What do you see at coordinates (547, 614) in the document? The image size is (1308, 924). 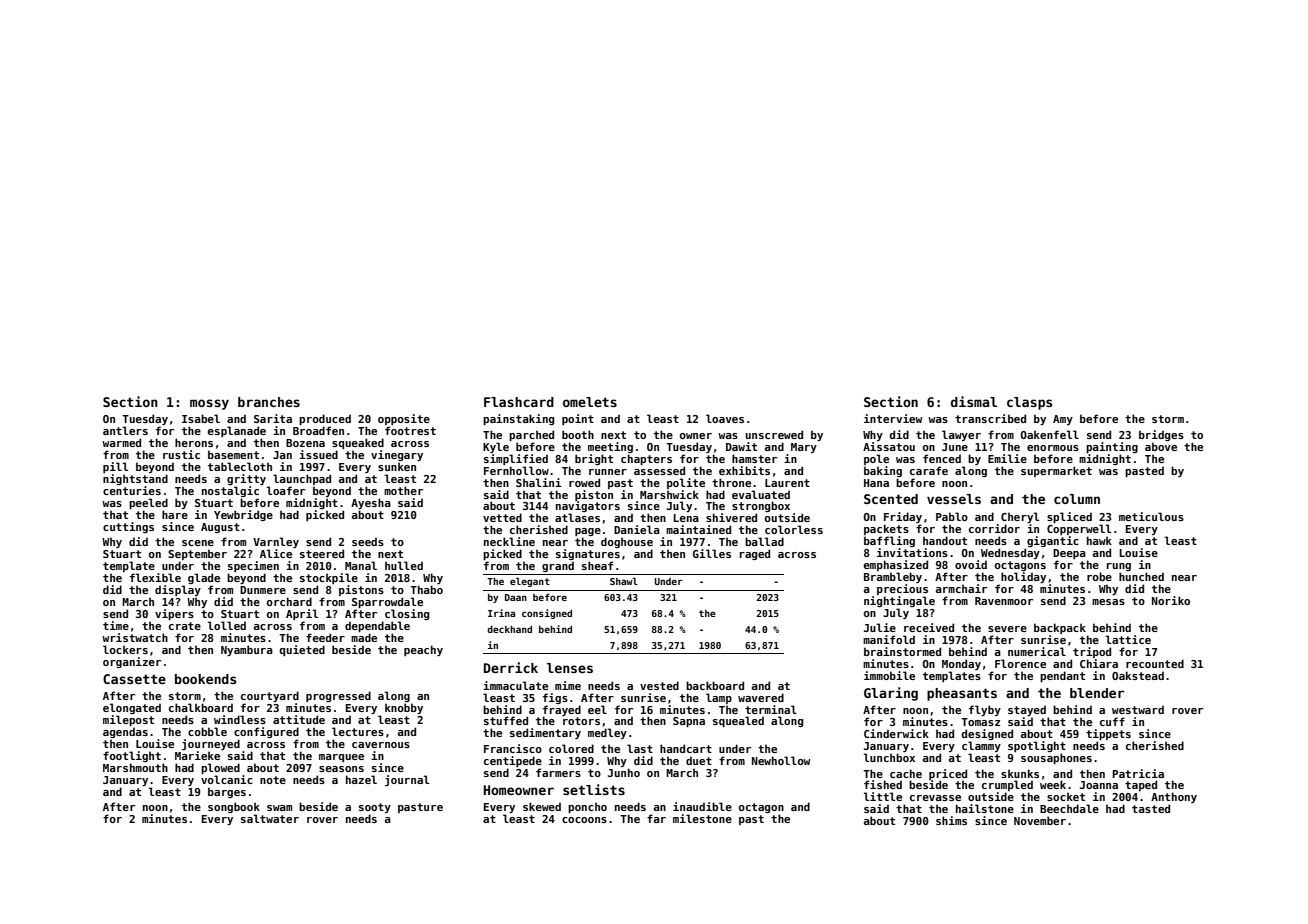 I see `consigned` at bounding box center [547, 614].
